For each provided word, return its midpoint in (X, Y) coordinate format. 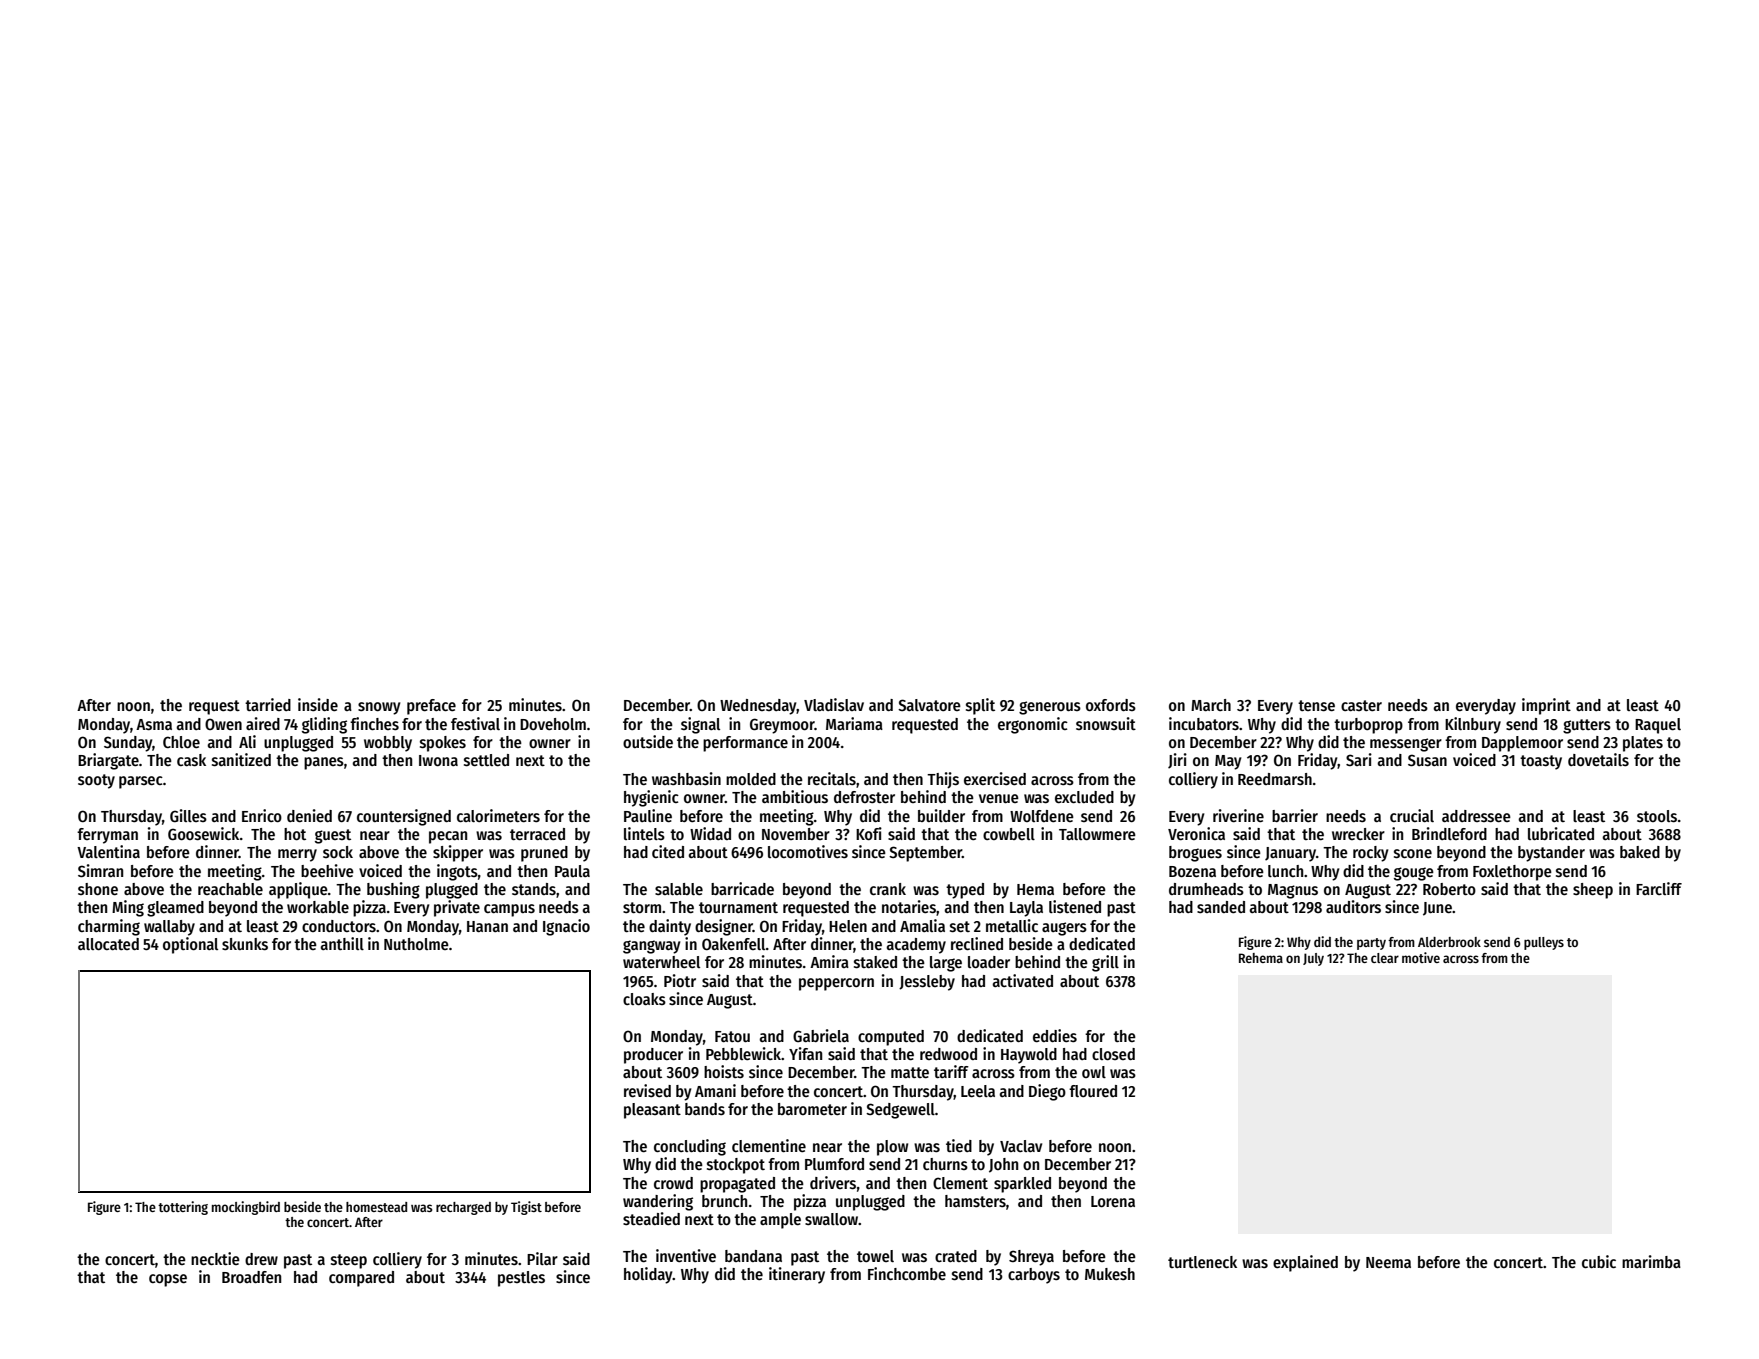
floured (1093, 1091)
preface (431, 707)
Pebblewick (744, 1053)
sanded (1221, 907)
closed (1113, 1054)
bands (705, 1109)
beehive (327, 870)
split (980, 706)
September (925, 854)
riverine (1238, 815)
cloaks (644, 999)
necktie (215, 1258)
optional (190, 945)
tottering (183, 1208)
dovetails (1598, 760)
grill (1105, 963)
